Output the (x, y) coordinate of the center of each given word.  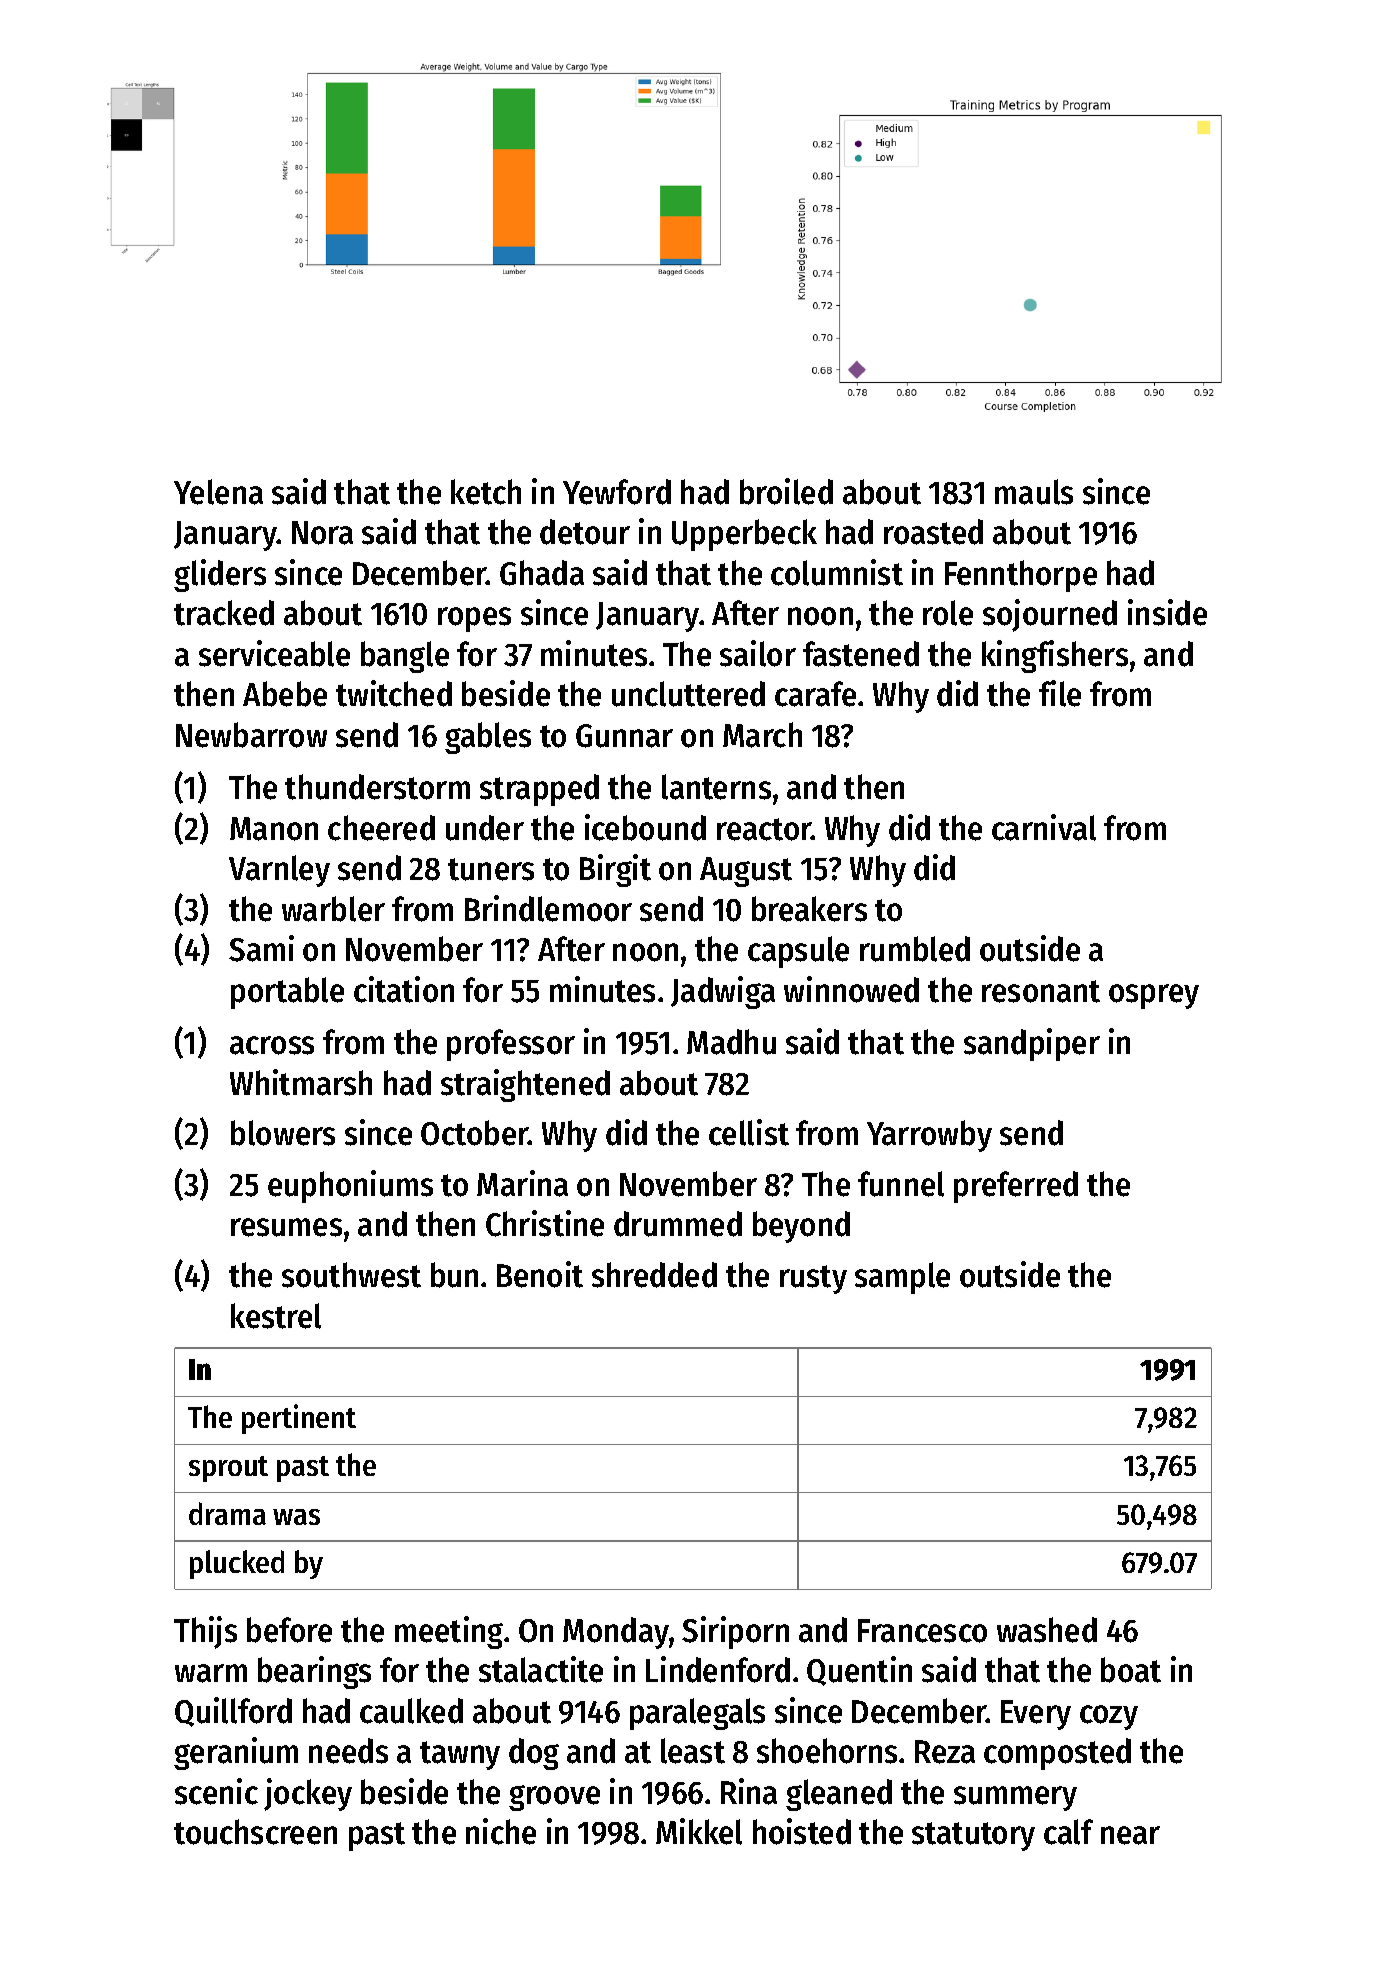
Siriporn (735, 1632)
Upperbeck (744, 535)
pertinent (299, 1419)
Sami (261, 948)
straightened (525, 1085)
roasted (933, 532)
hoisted (802, 1831)
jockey (308, 1794)
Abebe (285, 694)
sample (902, 1278)
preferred (1016, 1187)
